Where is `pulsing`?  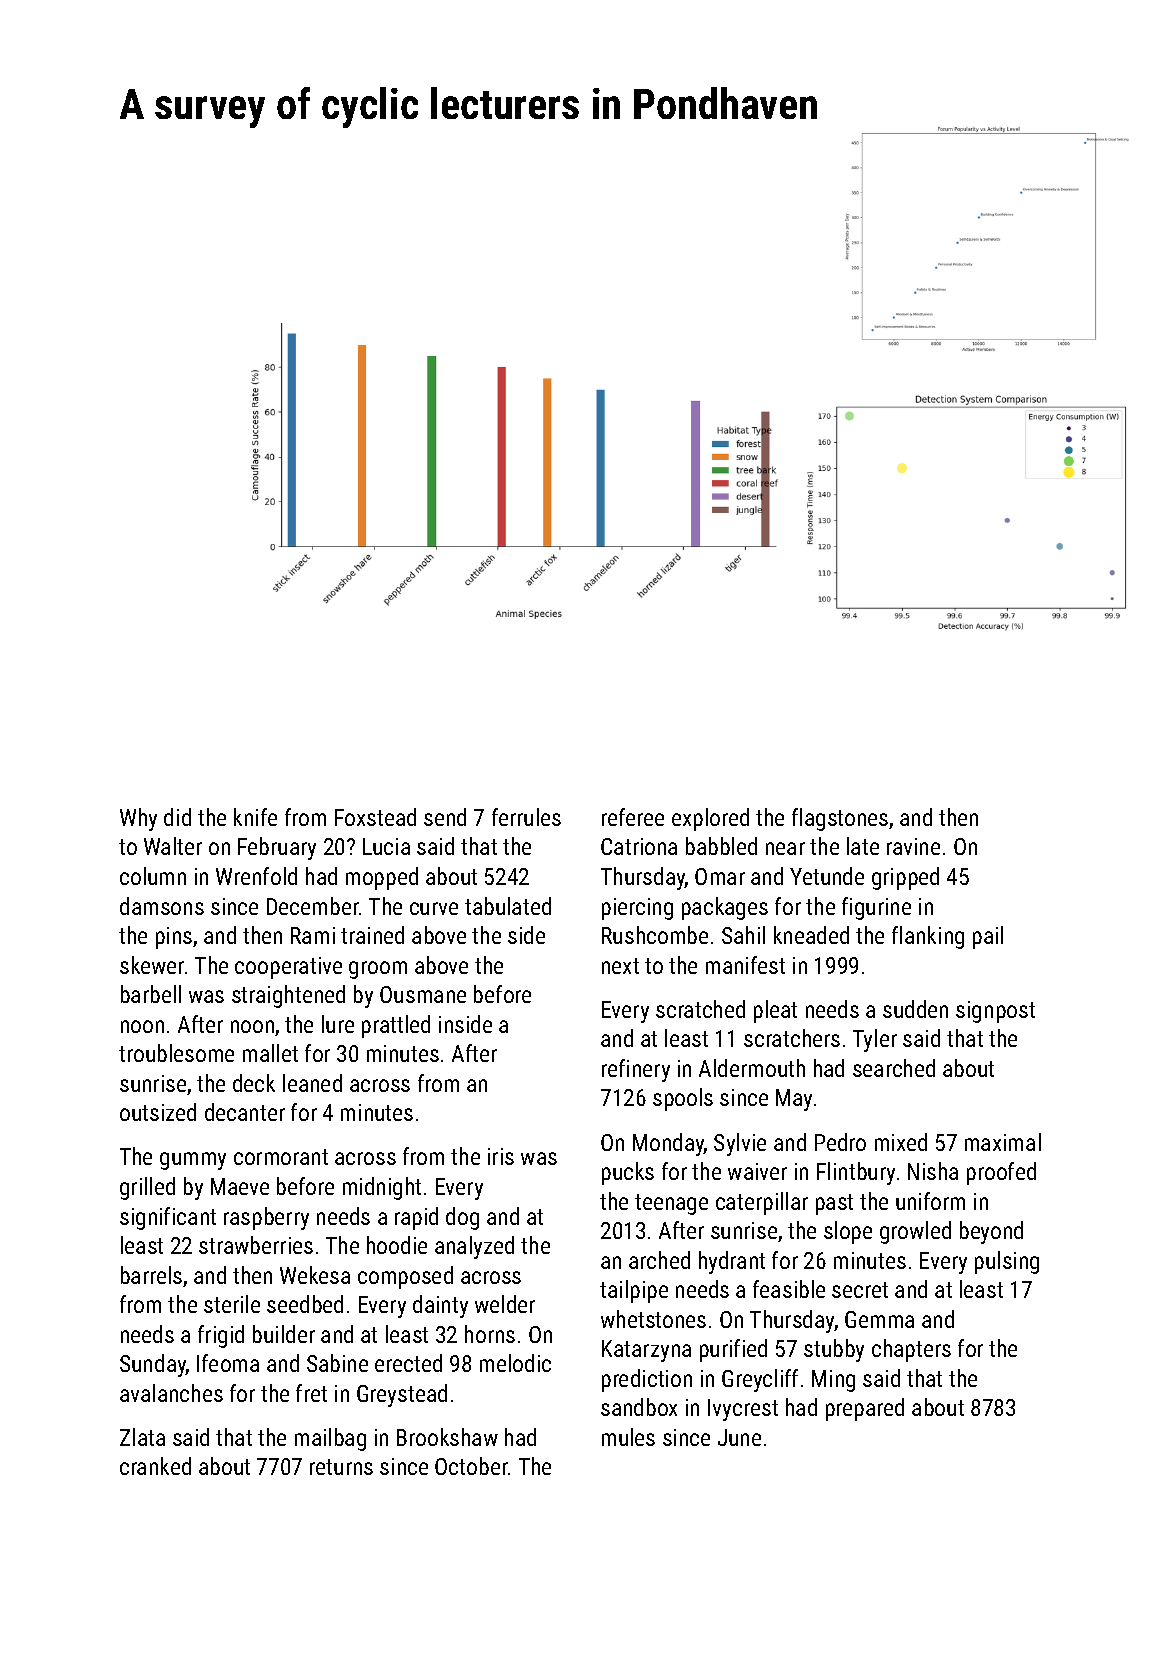 pulsing is located at coordinates (1007, 1262).
